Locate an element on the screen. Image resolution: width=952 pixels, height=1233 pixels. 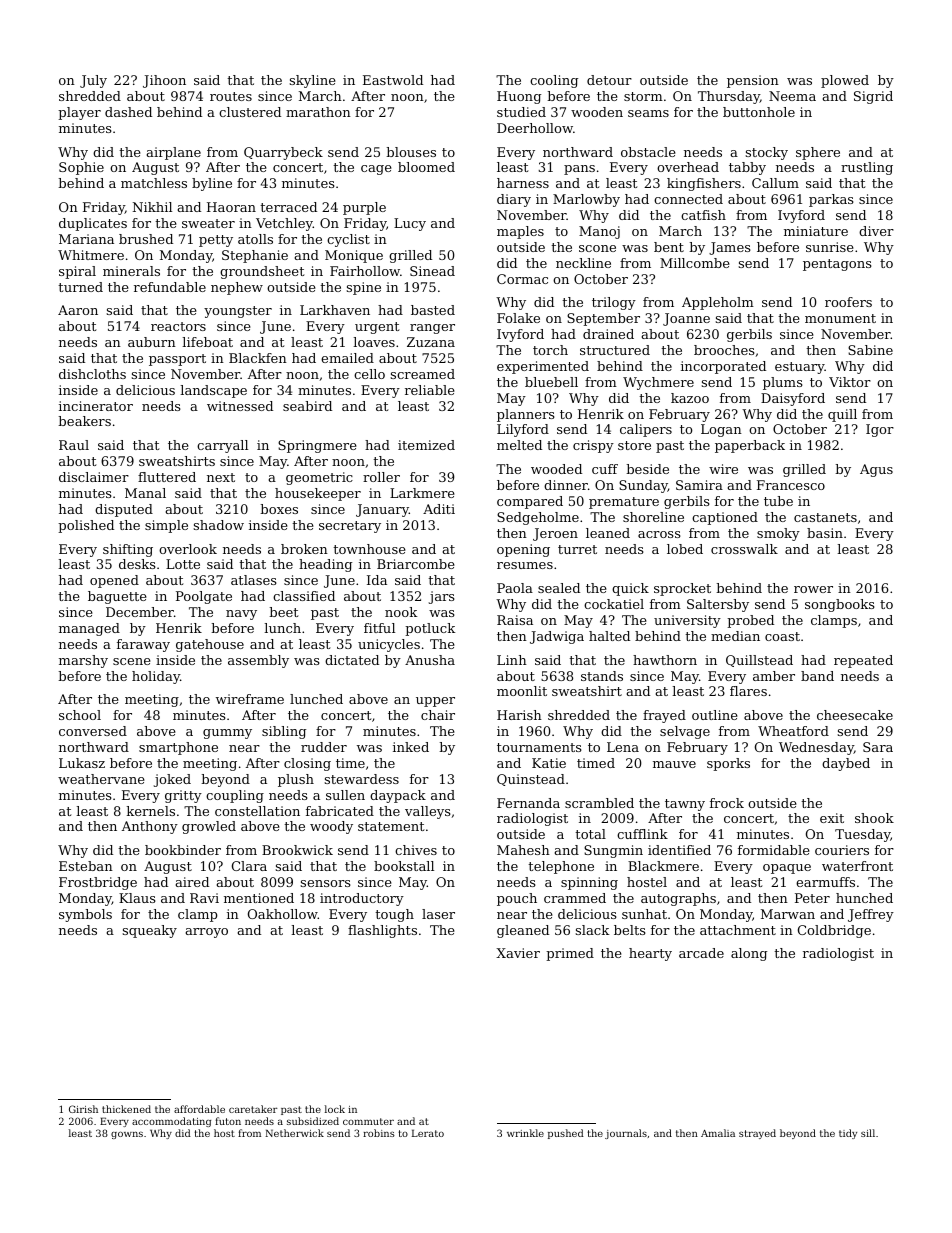
Marlowby is located at coordinates (586, 200).
